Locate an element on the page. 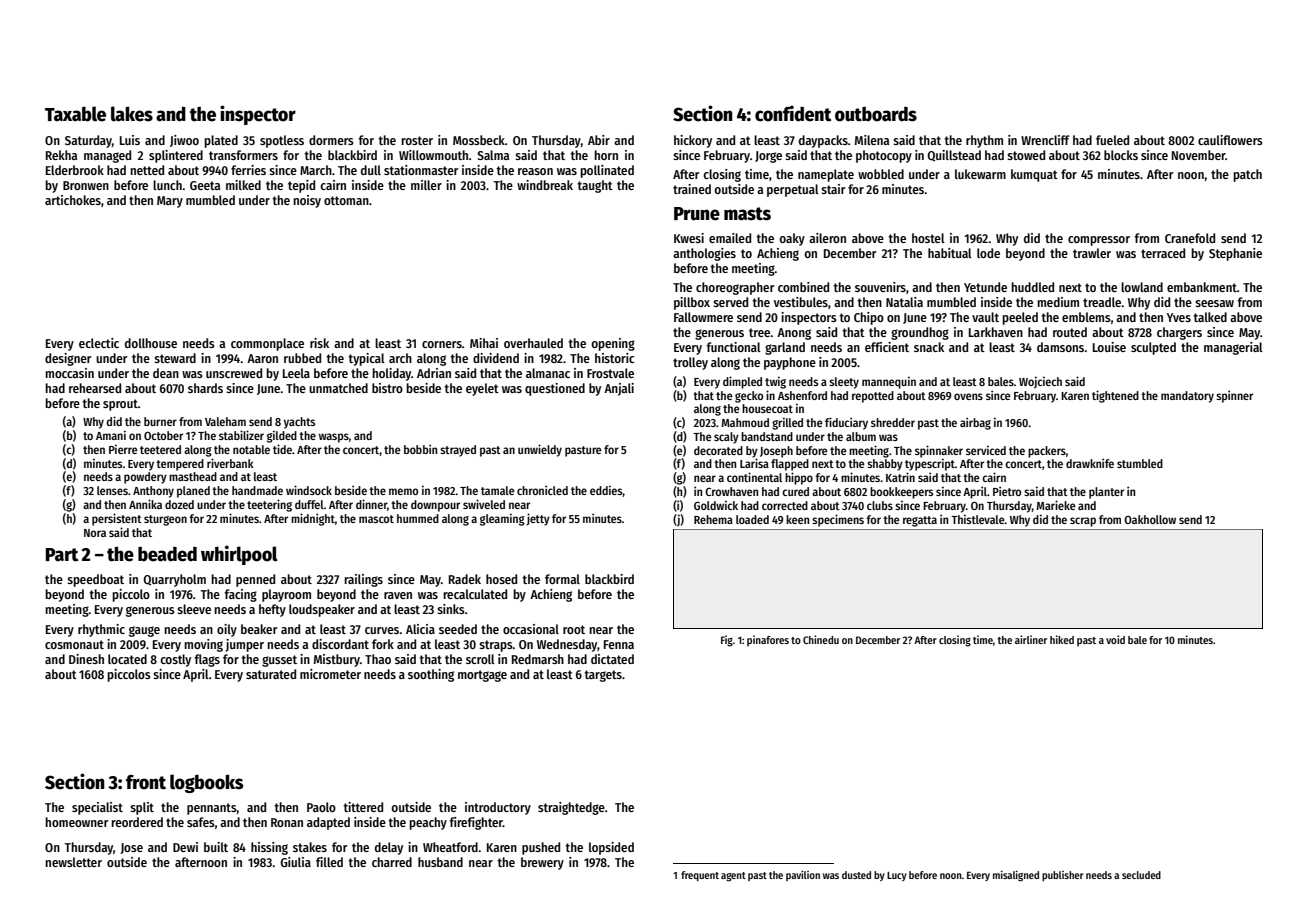 The width and height of the page is (1308, 924). secluded is located at coordinates (1141, 875).
